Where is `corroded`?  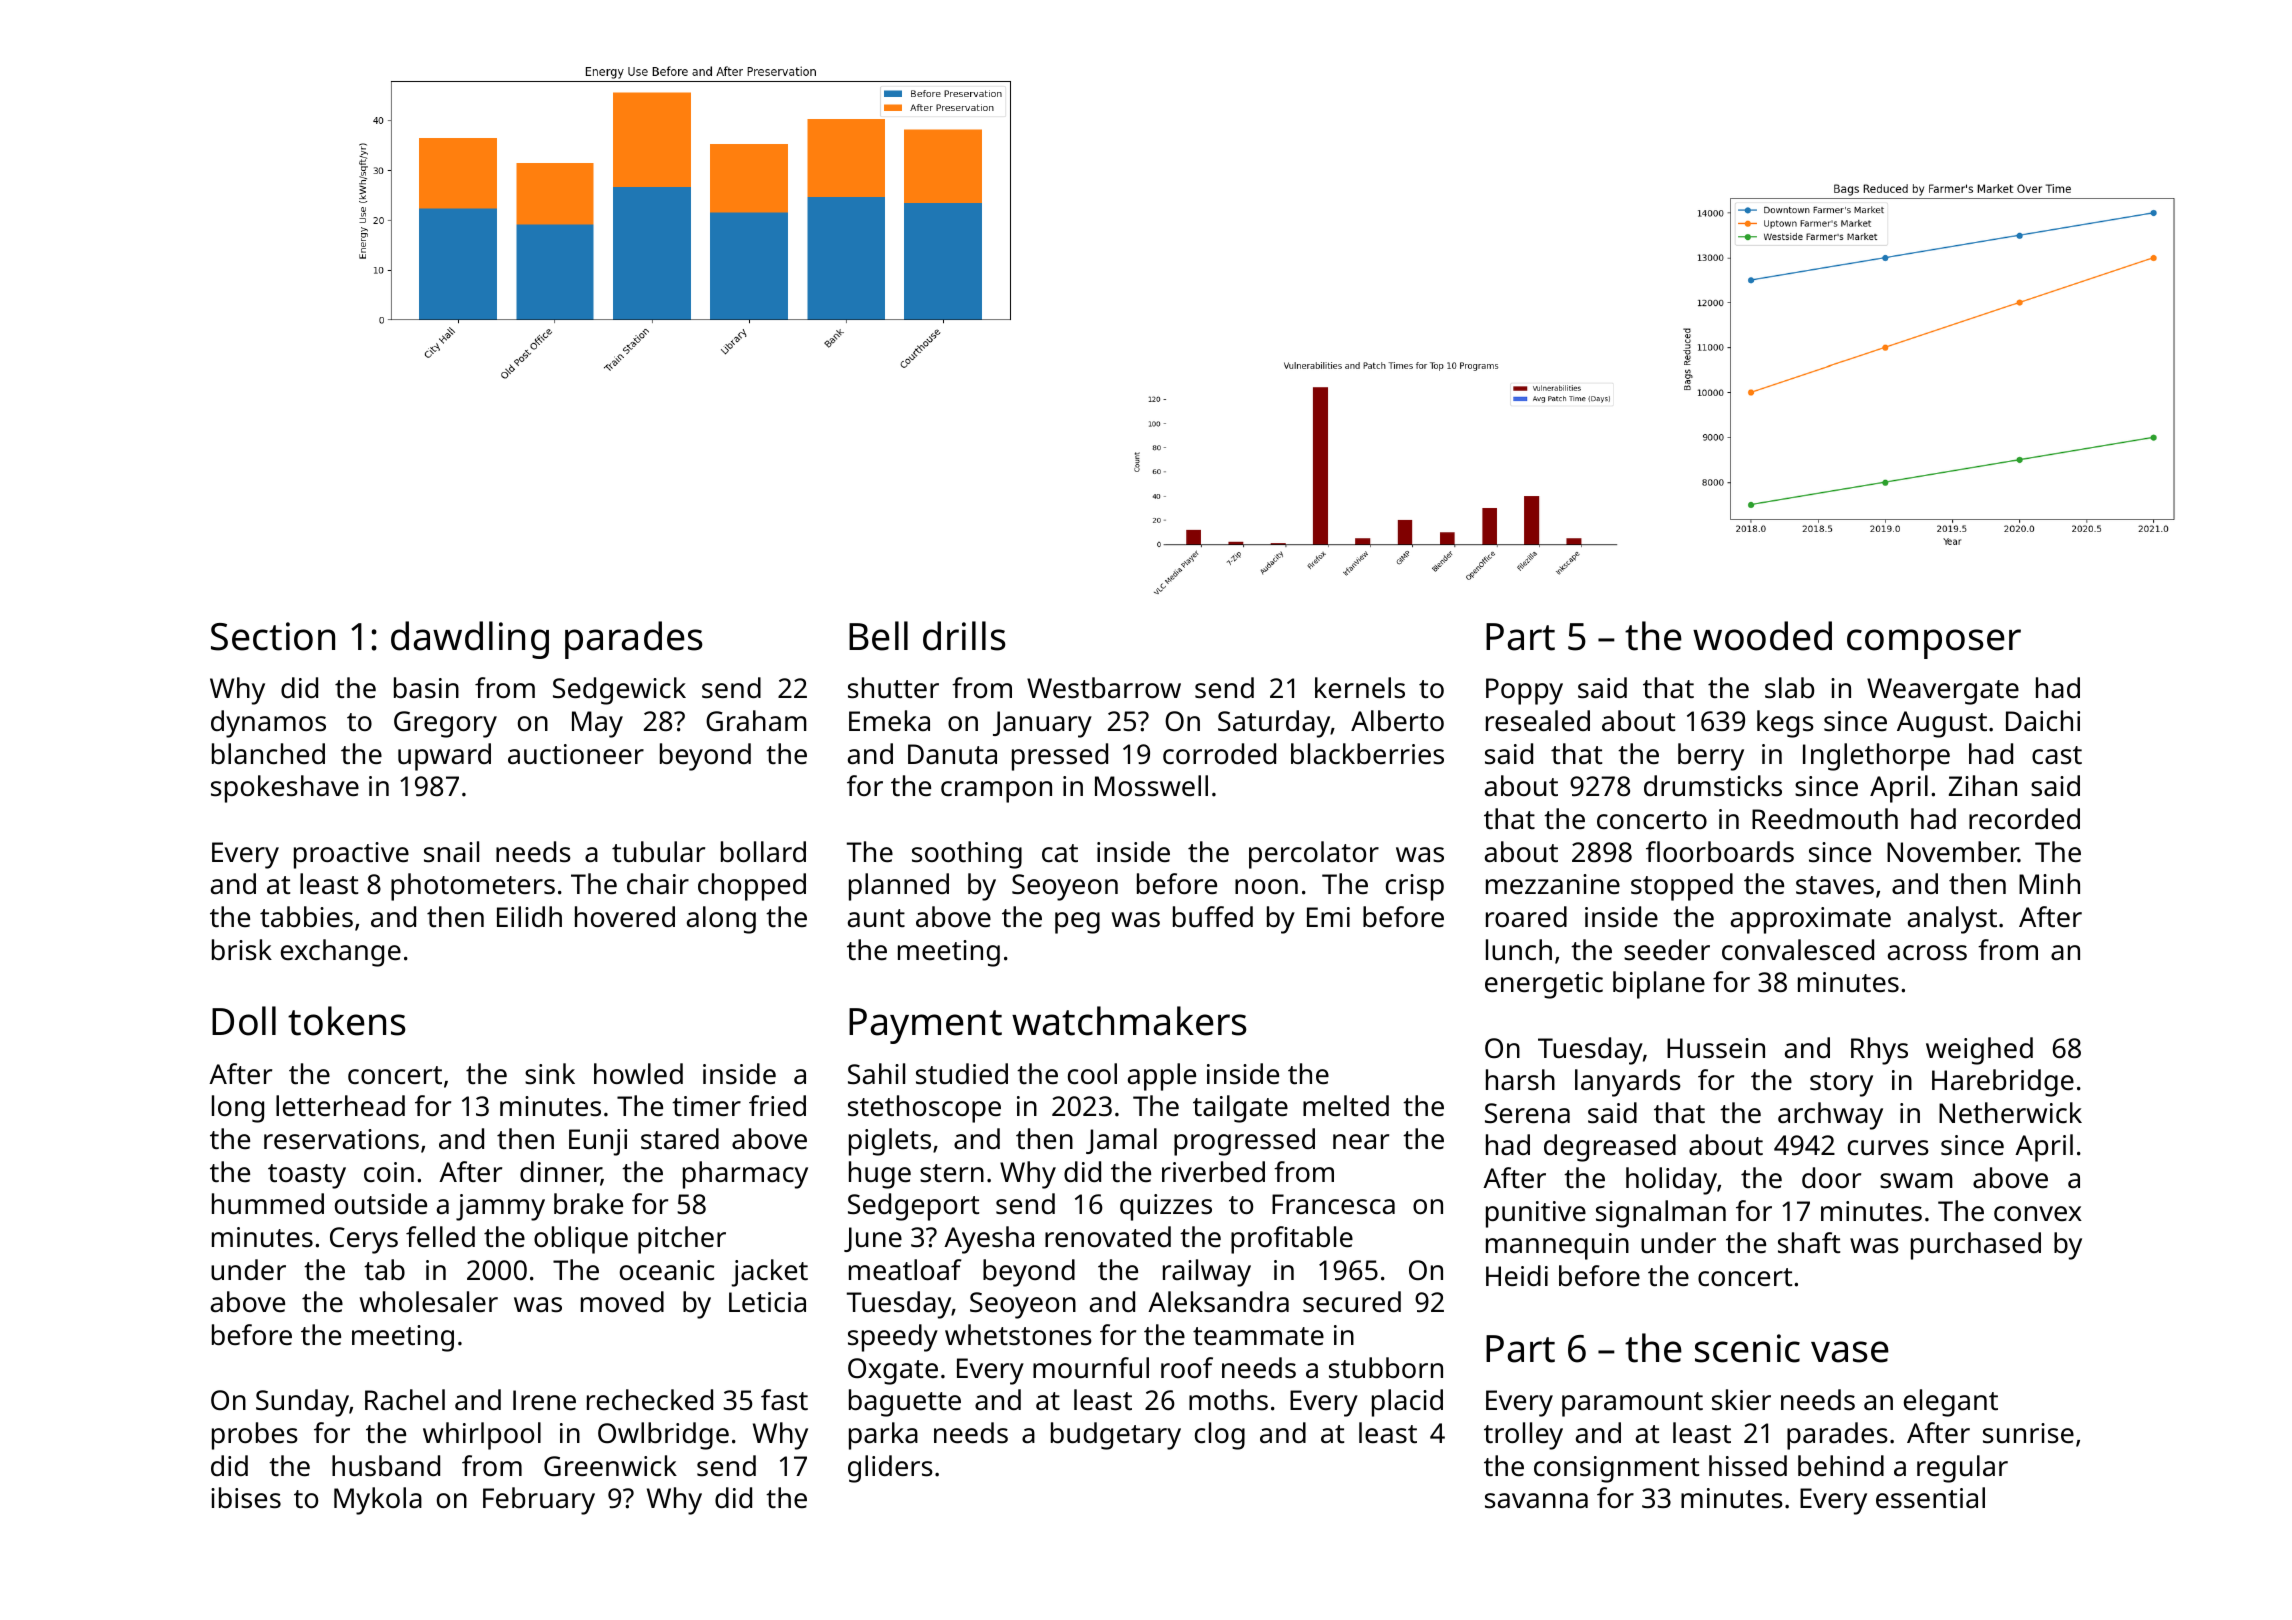
corroded is located at coordinates (1219, 753).
